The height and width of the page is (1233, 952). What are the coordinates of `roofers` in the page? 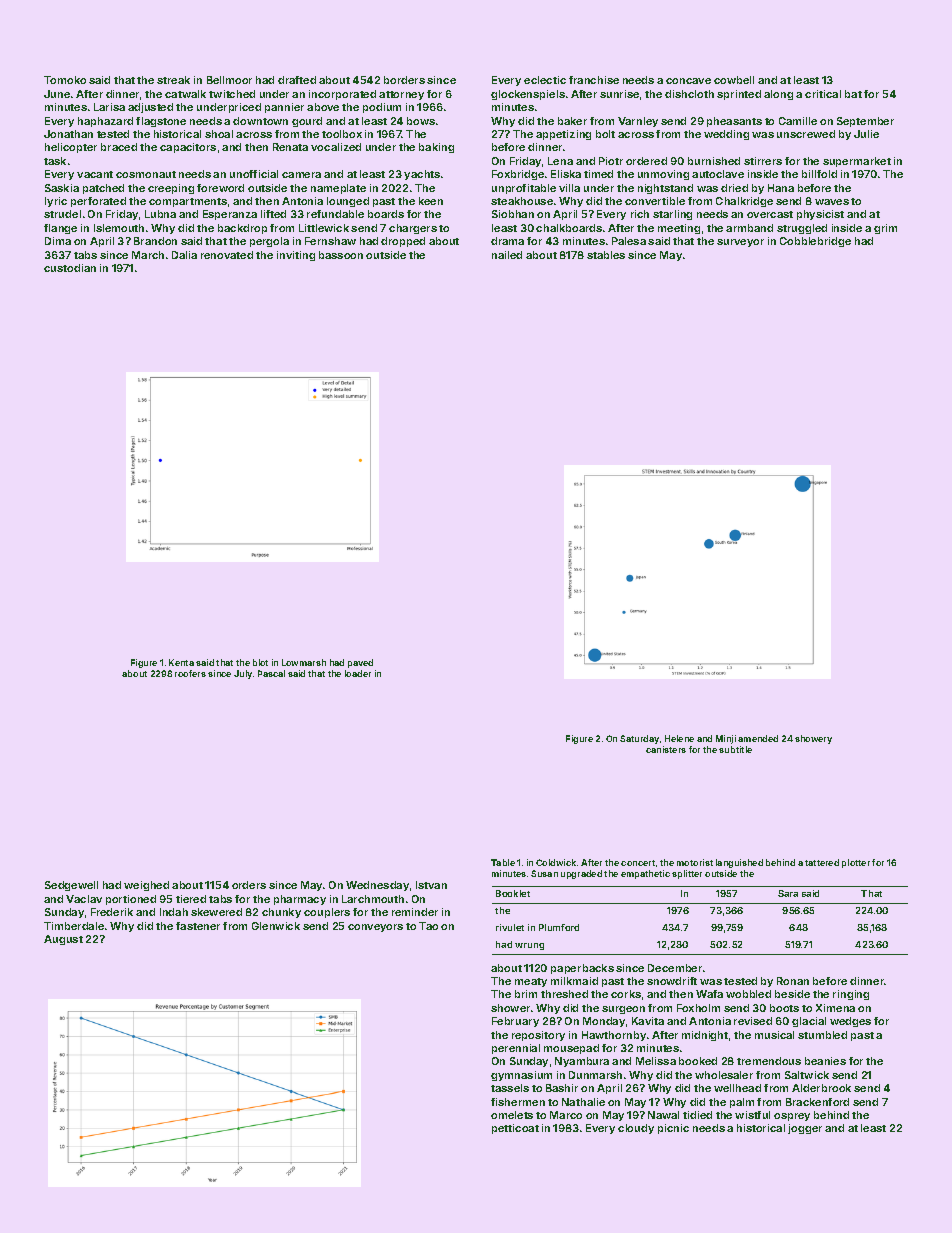 It's located at (190, 673).
